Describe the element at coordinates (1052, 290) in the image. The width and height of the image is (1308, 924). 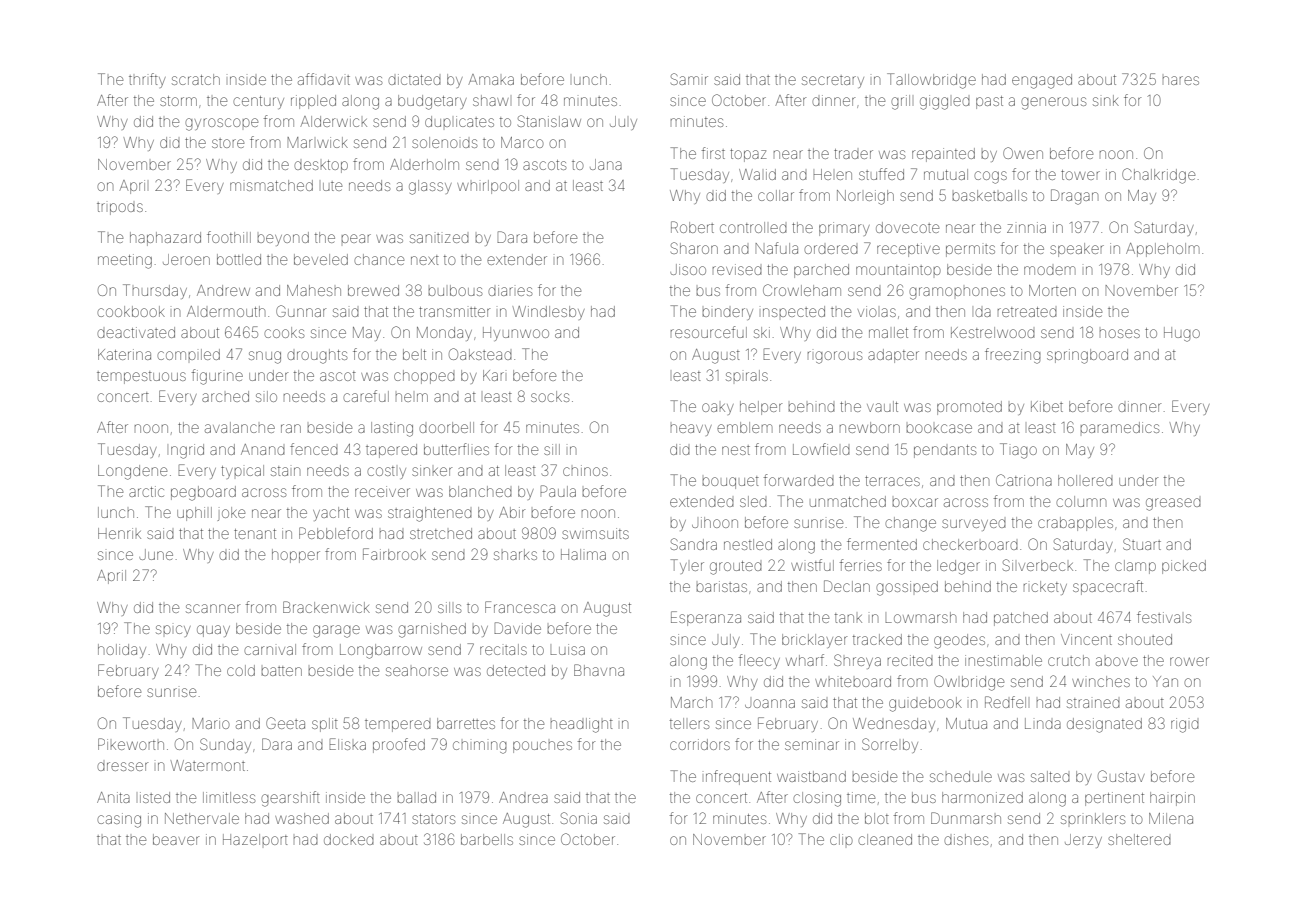
I see `Morten` at that location.
